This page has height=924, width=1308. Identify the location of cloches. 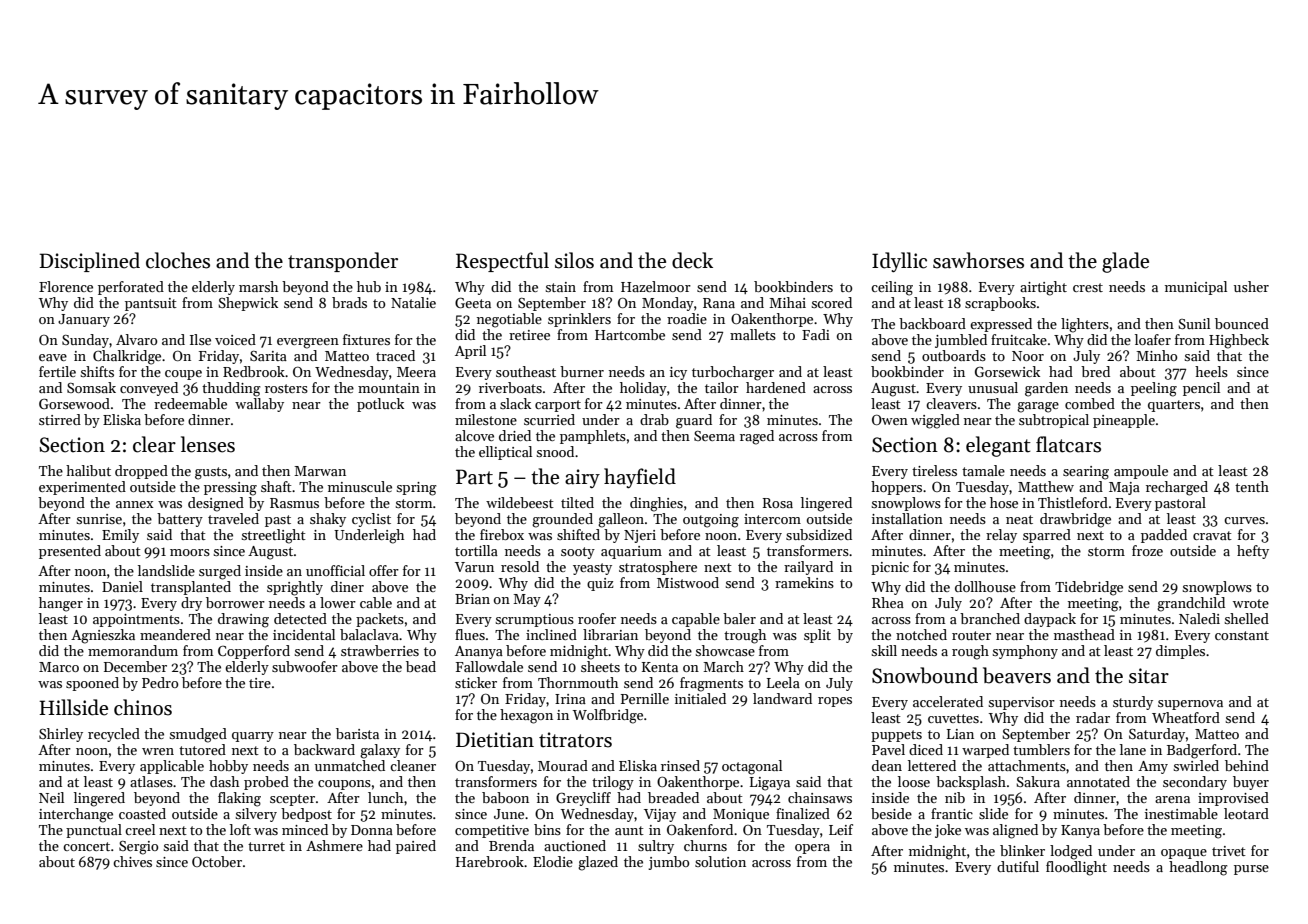
(178, 260).
